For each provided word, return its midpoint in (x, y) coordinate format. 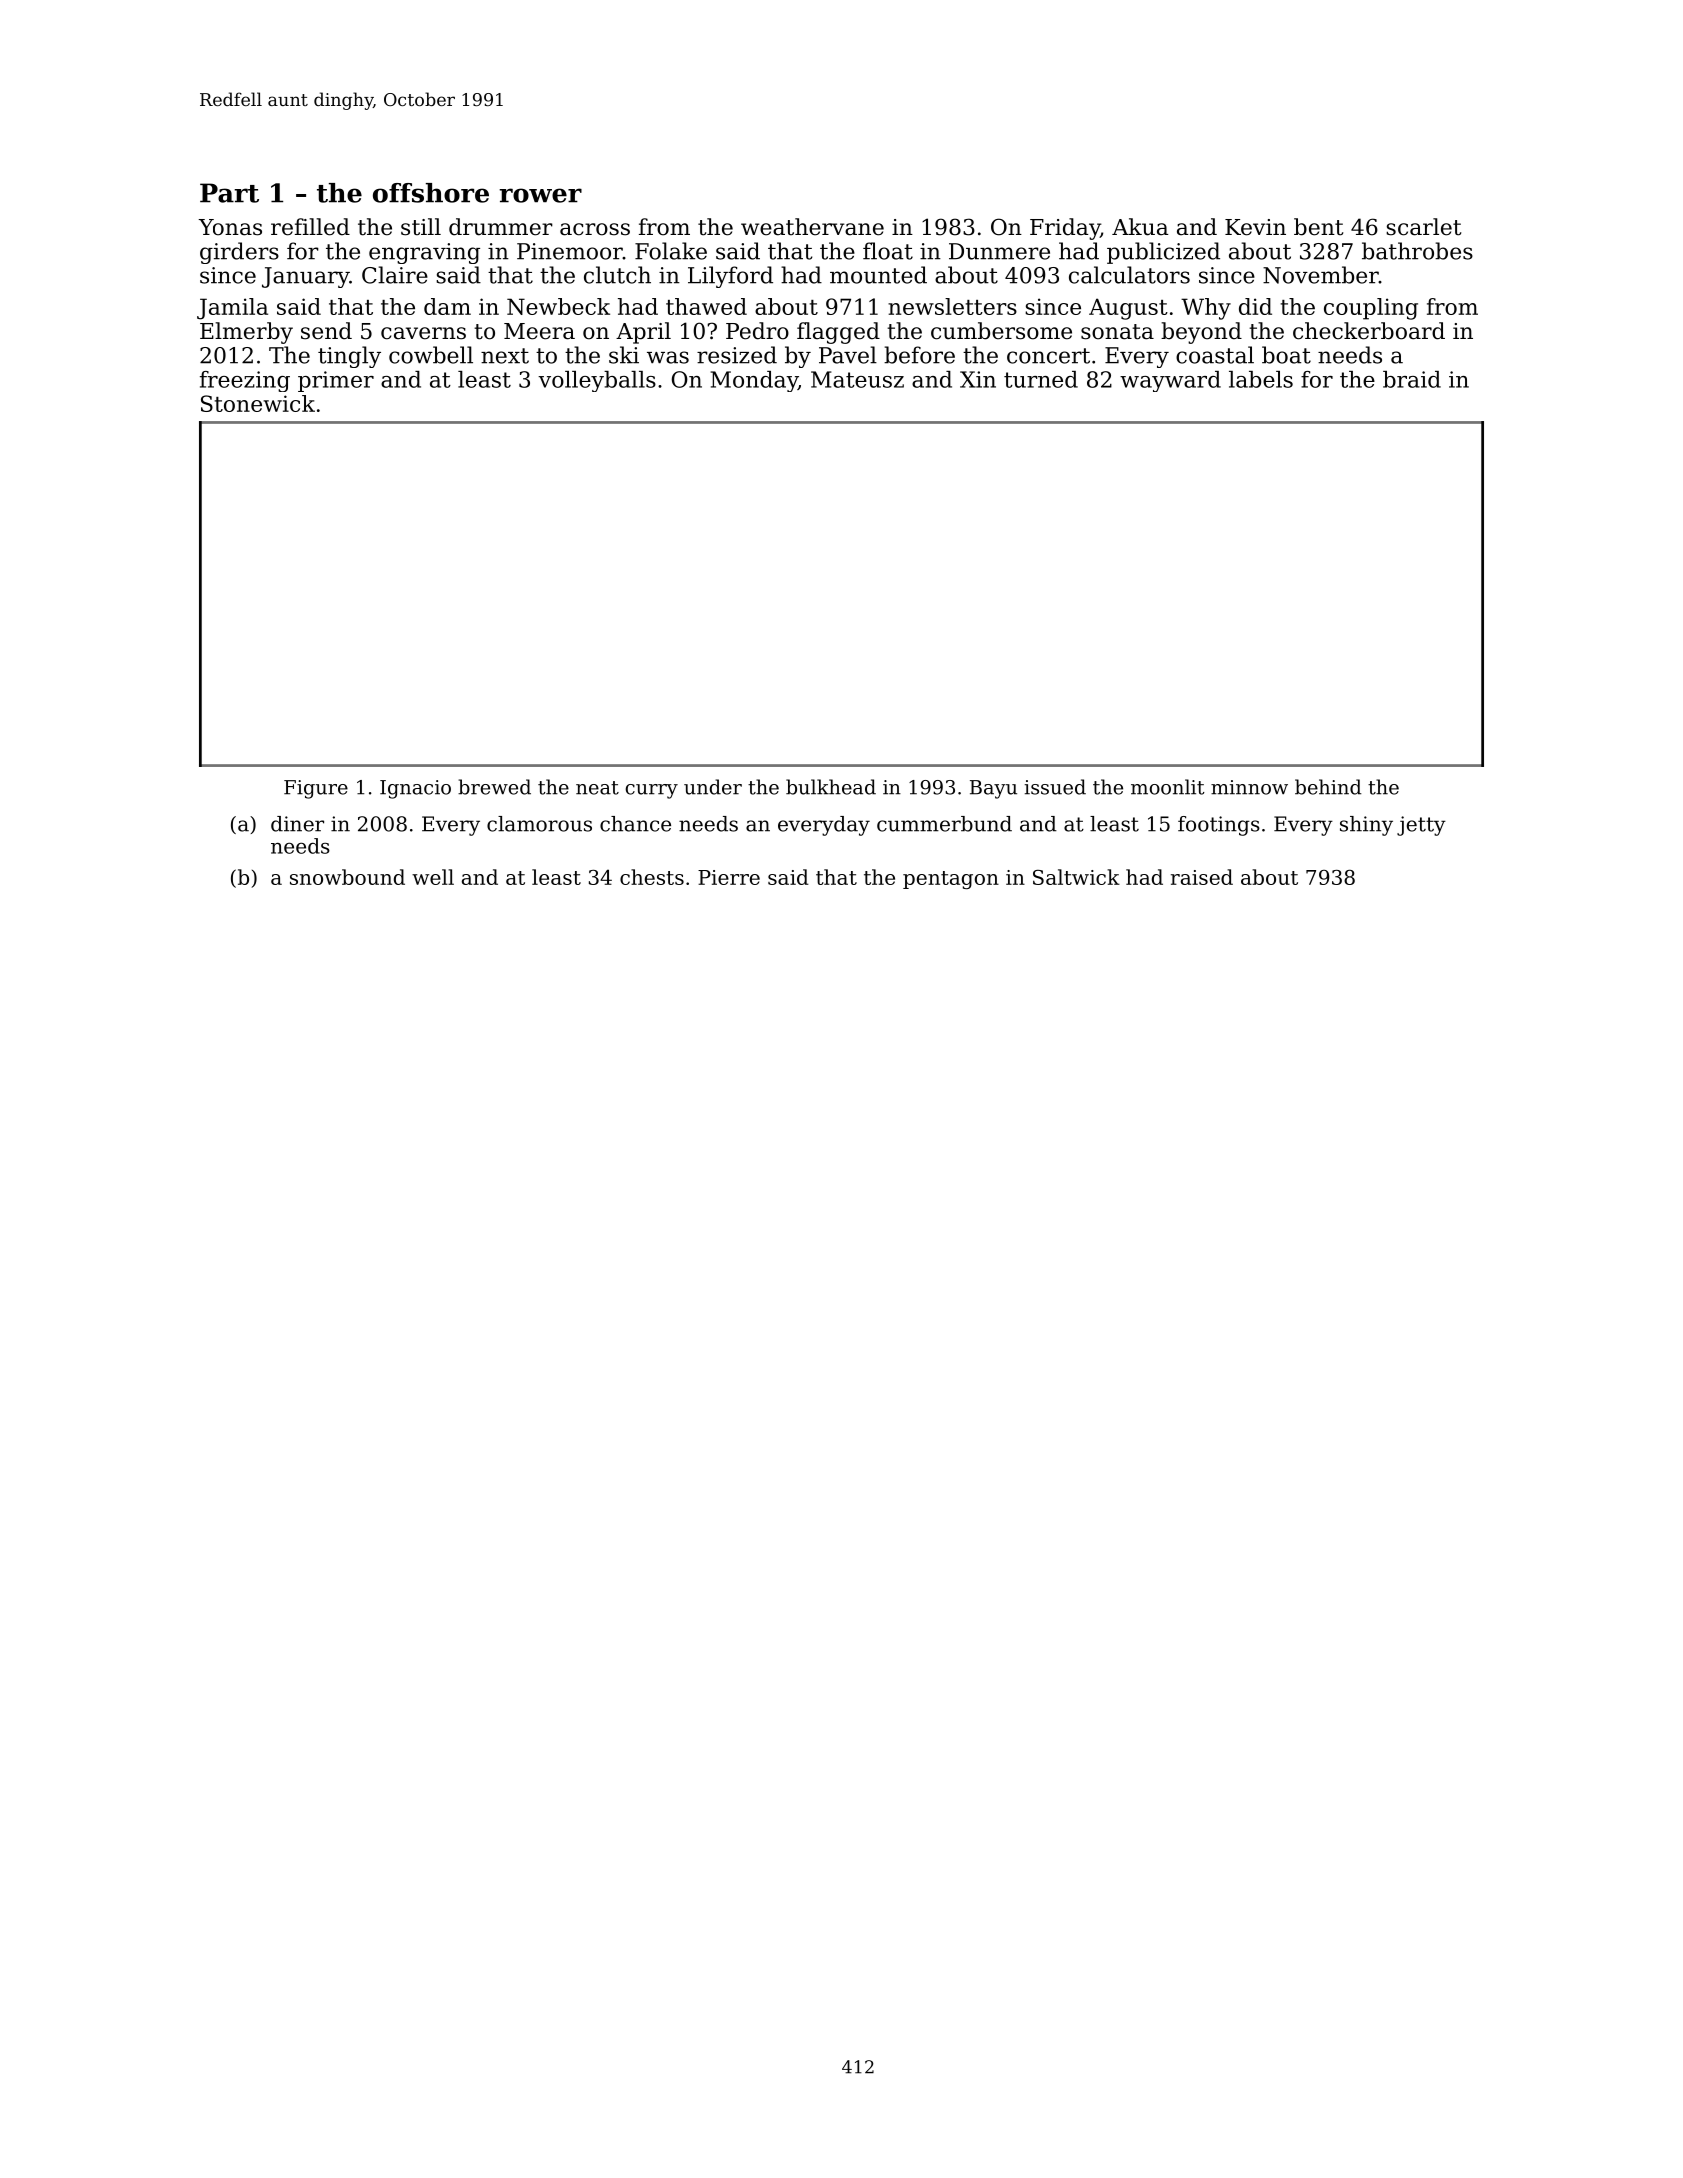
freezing (245, 381)
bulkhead (831, 787)
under (713, 787)
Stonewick (258, 403)
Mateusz (857, 379)
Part (229, 193)
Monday (754, 381)
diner (297, 824)
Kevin (1255, 227)
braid (1412, 379)
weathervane (812, 227)
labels (1261, 379)
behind (1328, 787)
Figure (316, 789)
